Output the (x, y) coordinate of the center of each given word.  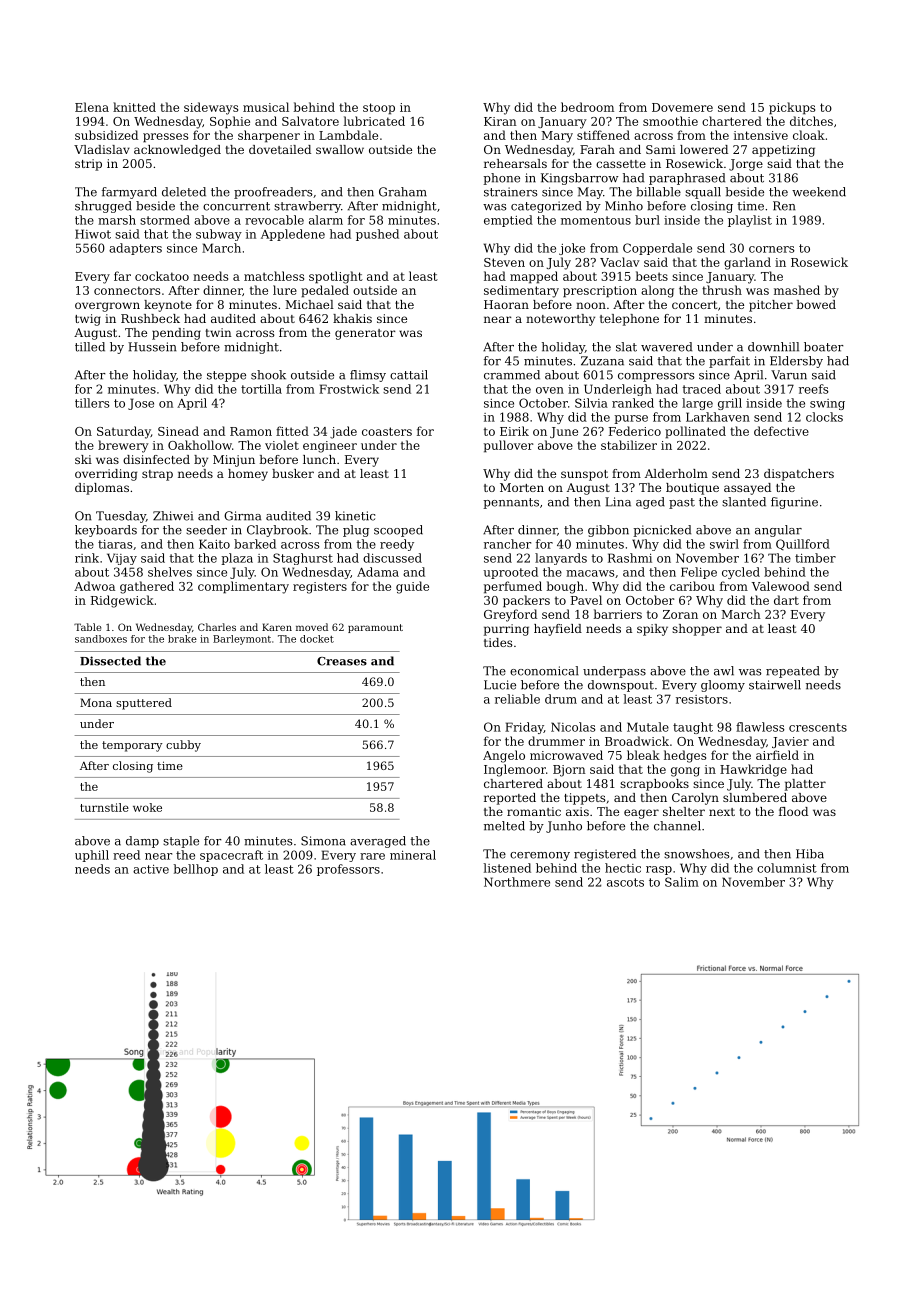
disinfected (156, 459)
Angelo (504, 756)
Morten (522, 487)
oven (550, 390)
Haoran (506, 304)
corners (772, 249)
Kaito (214, 544)
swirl (724, 544)
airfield (777, 755)
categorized (546, 207)
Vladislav (102, 149)
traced (701, 389)
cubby (183, 746)
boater (824, 347)
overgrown (107, 307)
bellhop (195, 870)
